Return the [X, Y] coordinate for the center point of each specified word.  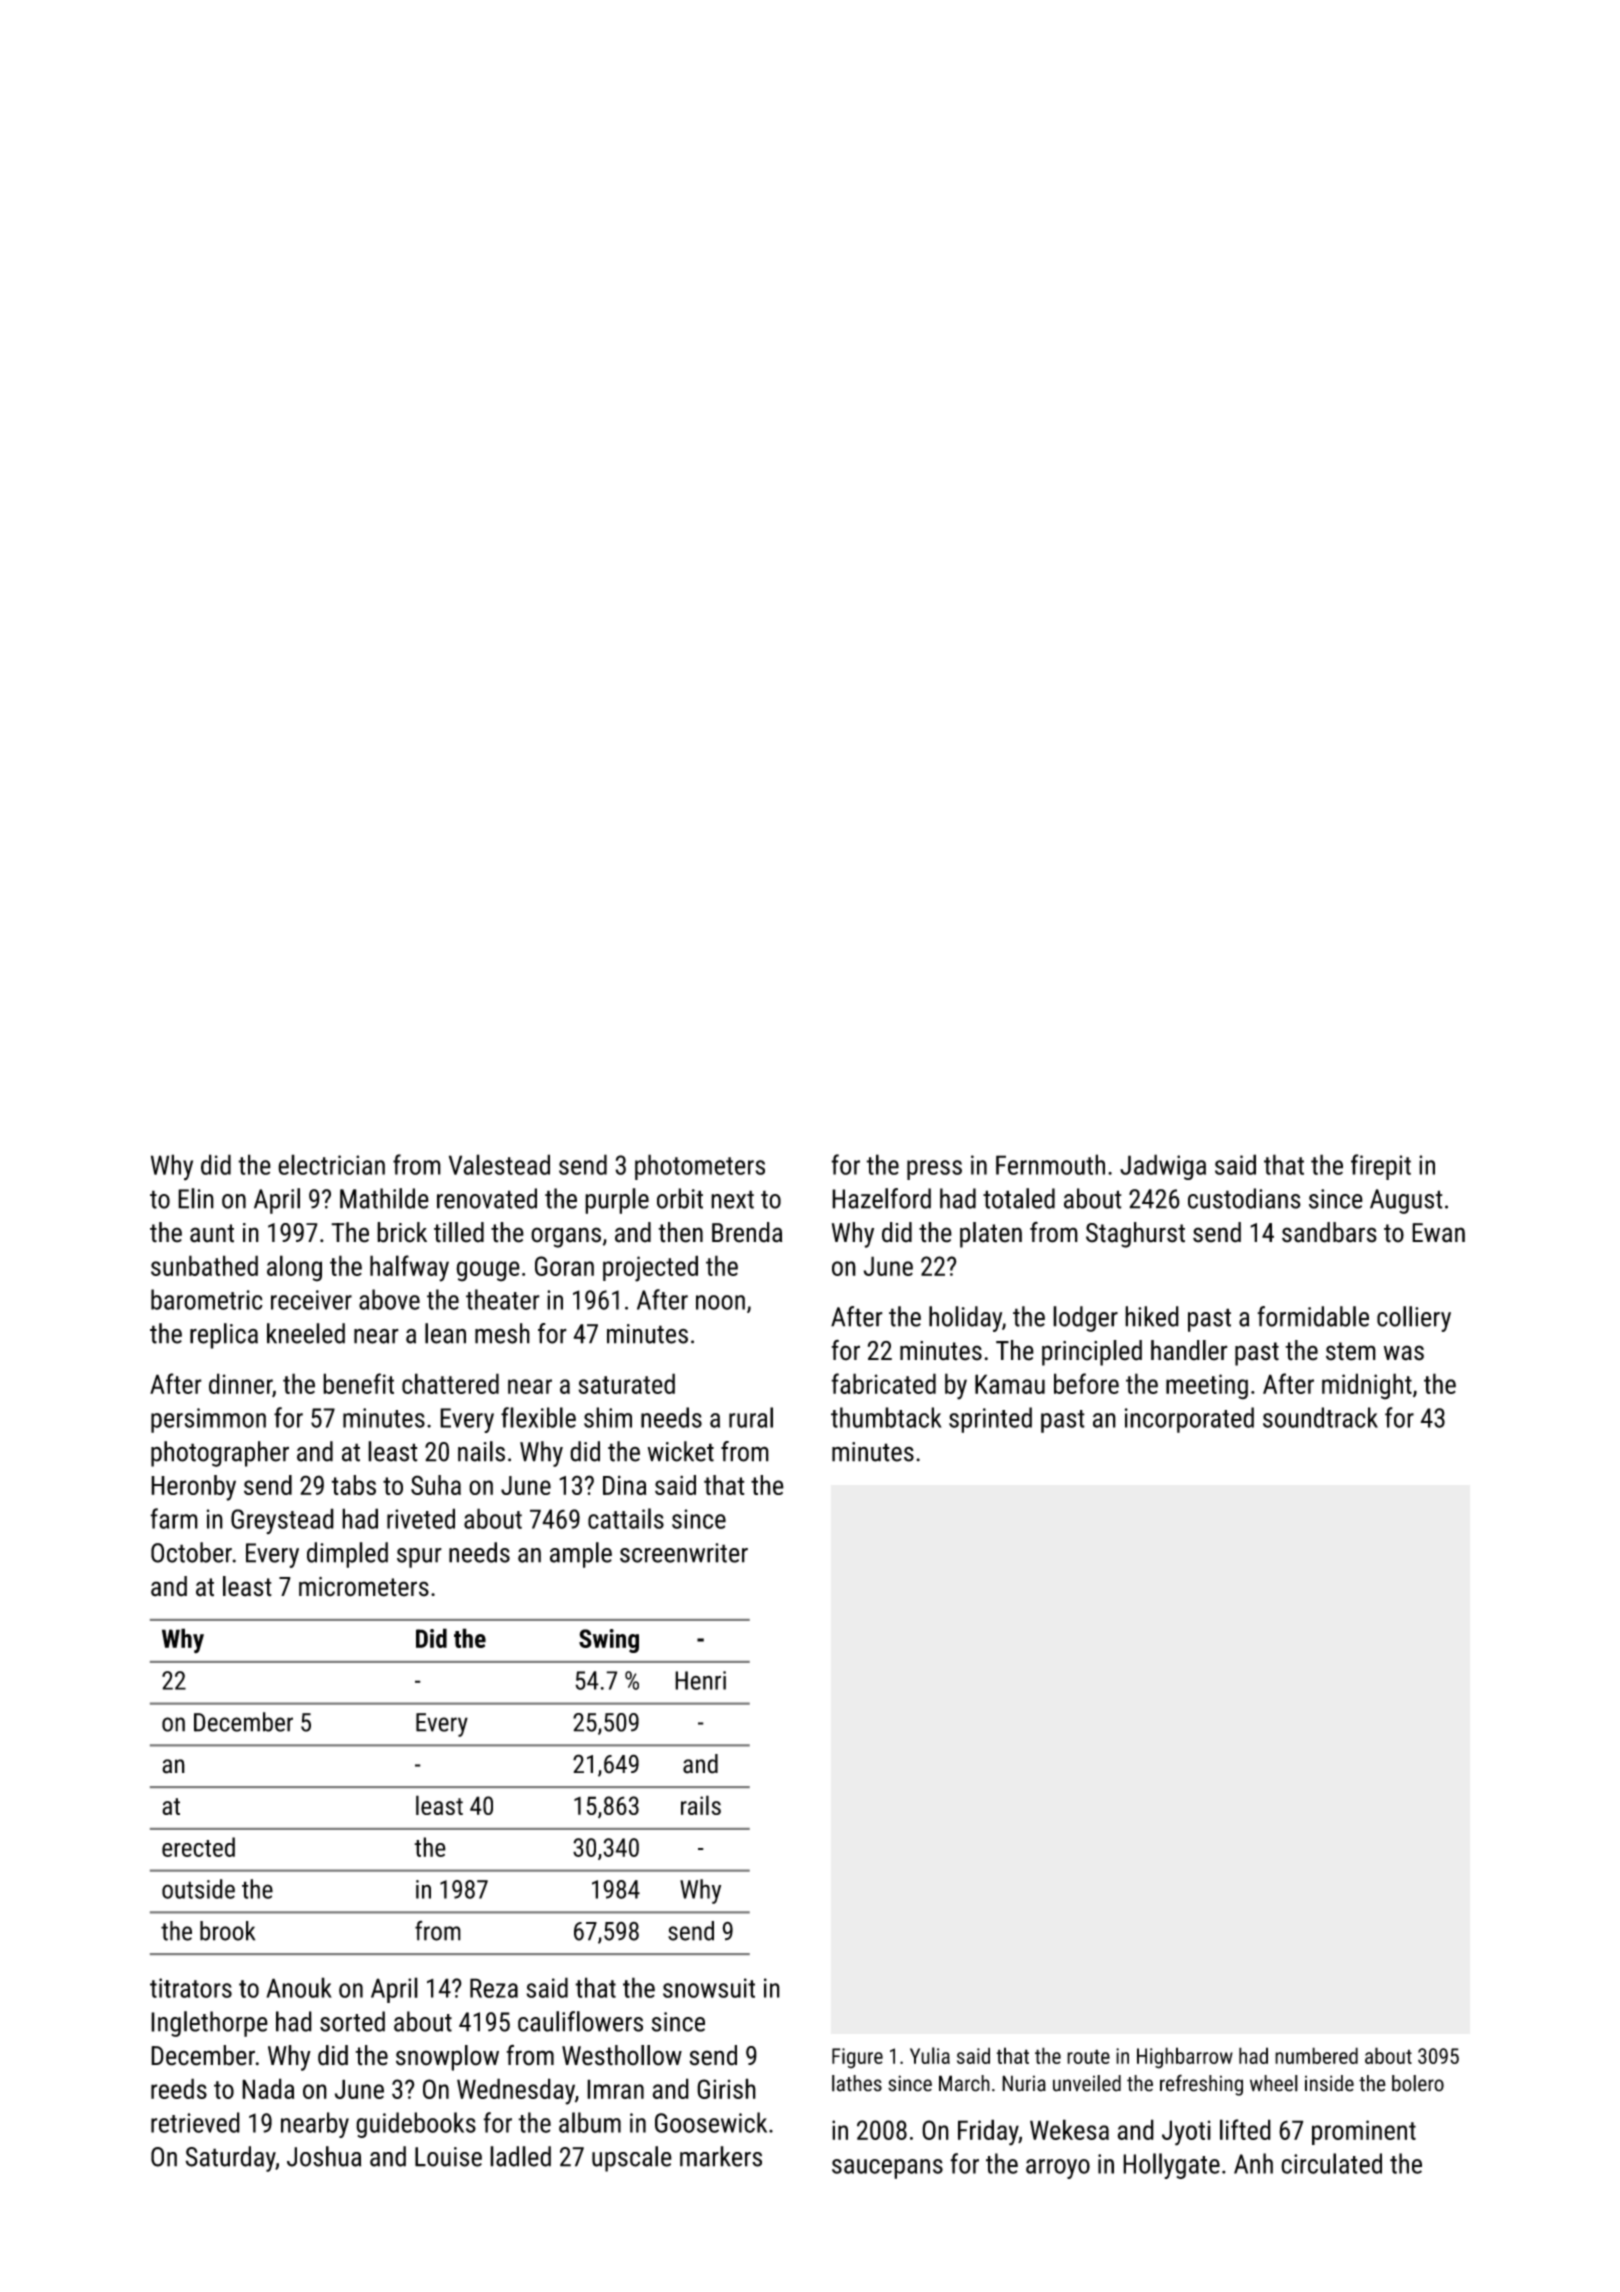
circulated [1331, 2163]
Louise [448, 2157]
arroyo [1058, 2169]
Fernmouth [1050, 1164]
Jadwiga [1163, 1167]
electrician [331, 1164]
